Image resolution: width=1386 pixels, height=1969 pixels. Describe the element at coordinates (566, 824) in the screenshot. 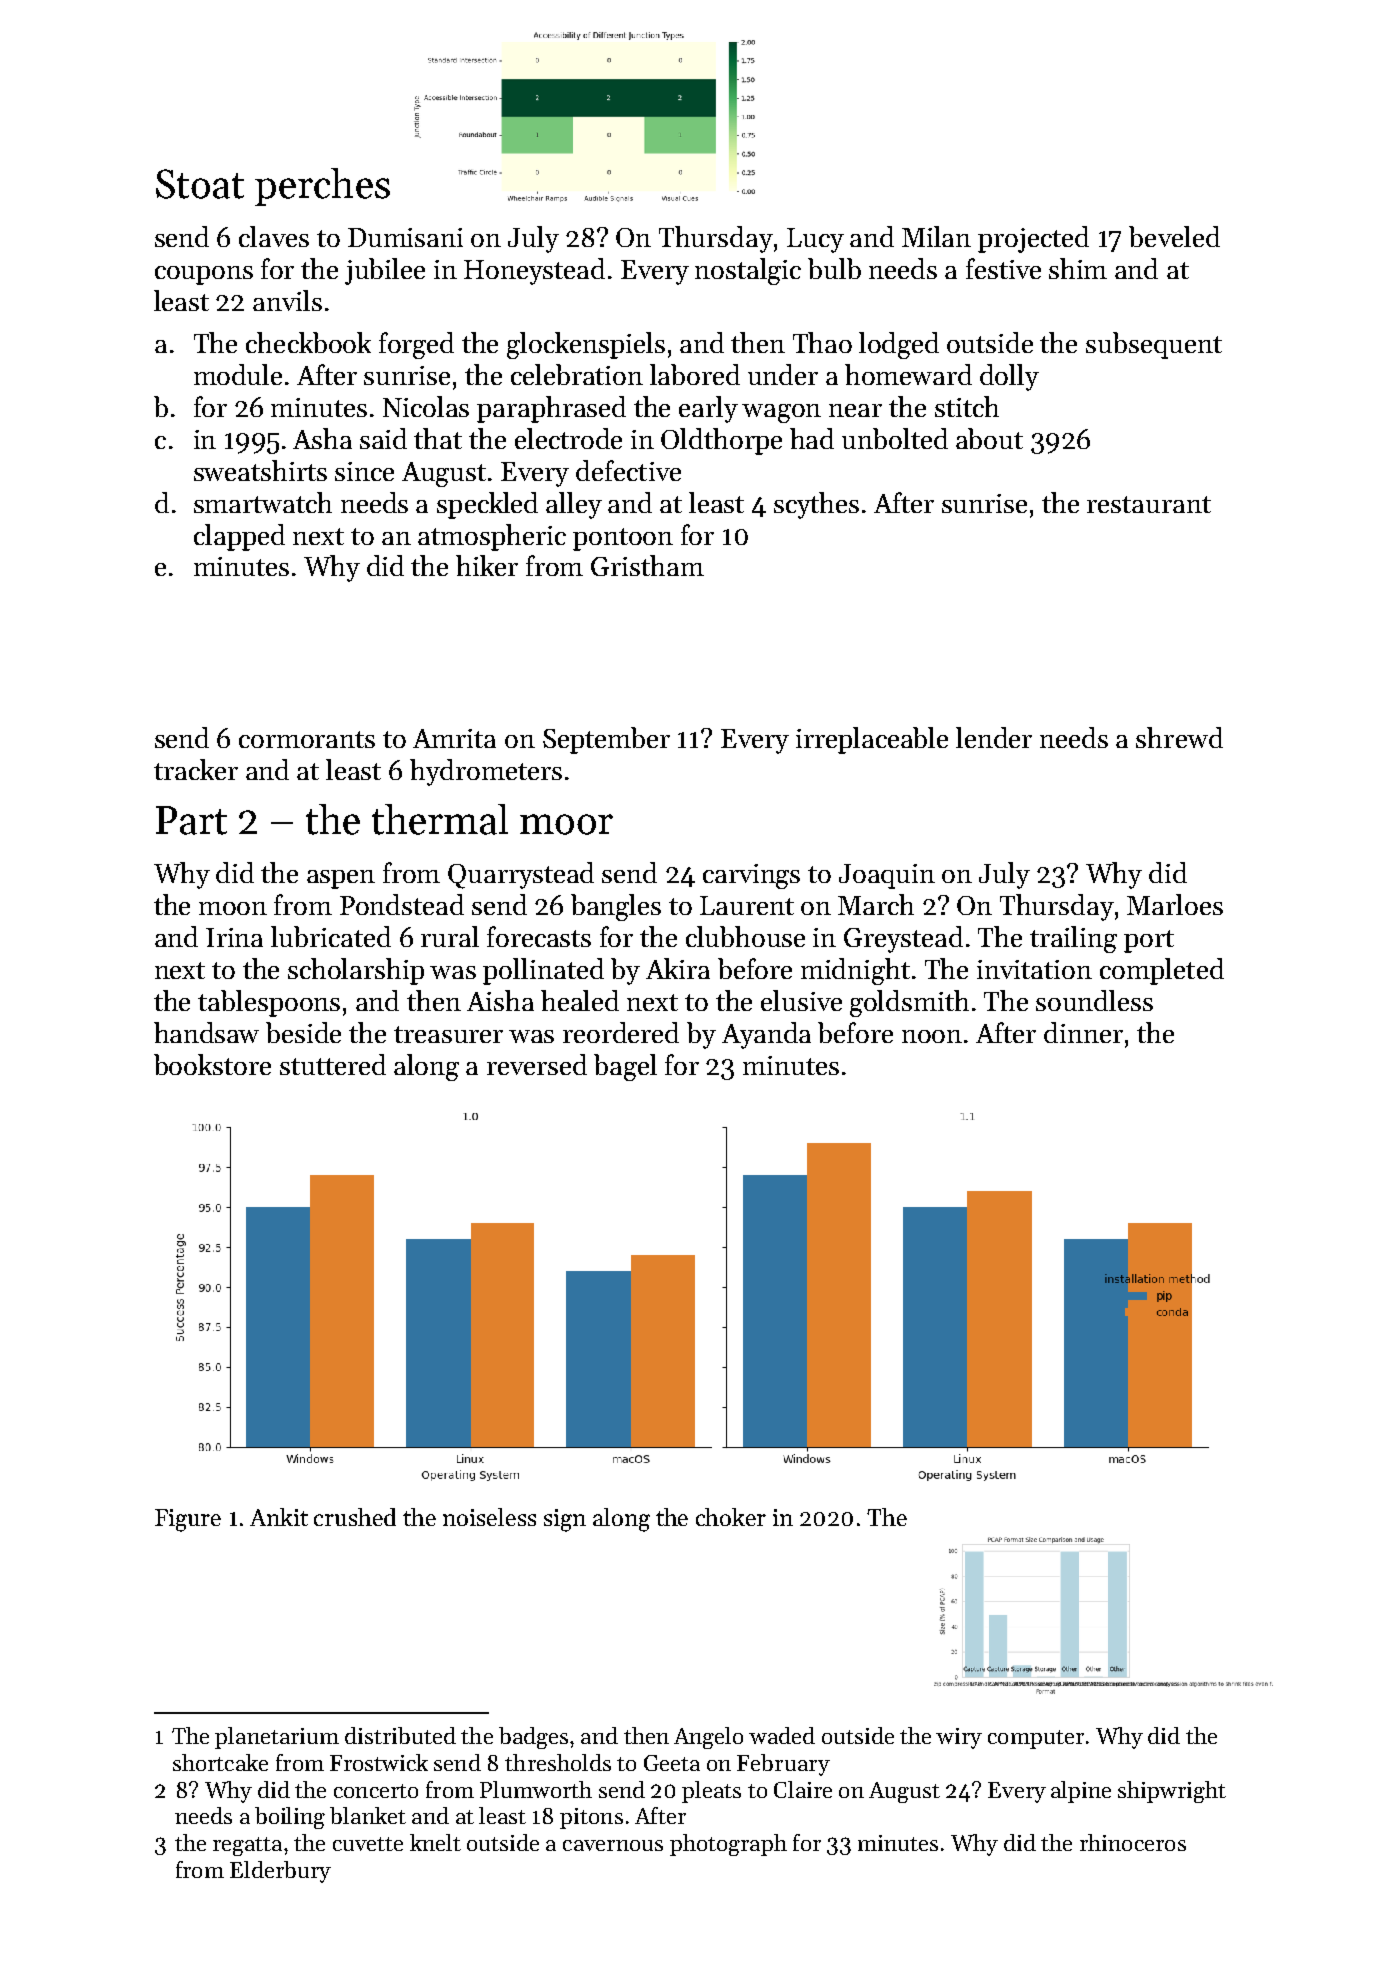

I see `moor` at that location.
